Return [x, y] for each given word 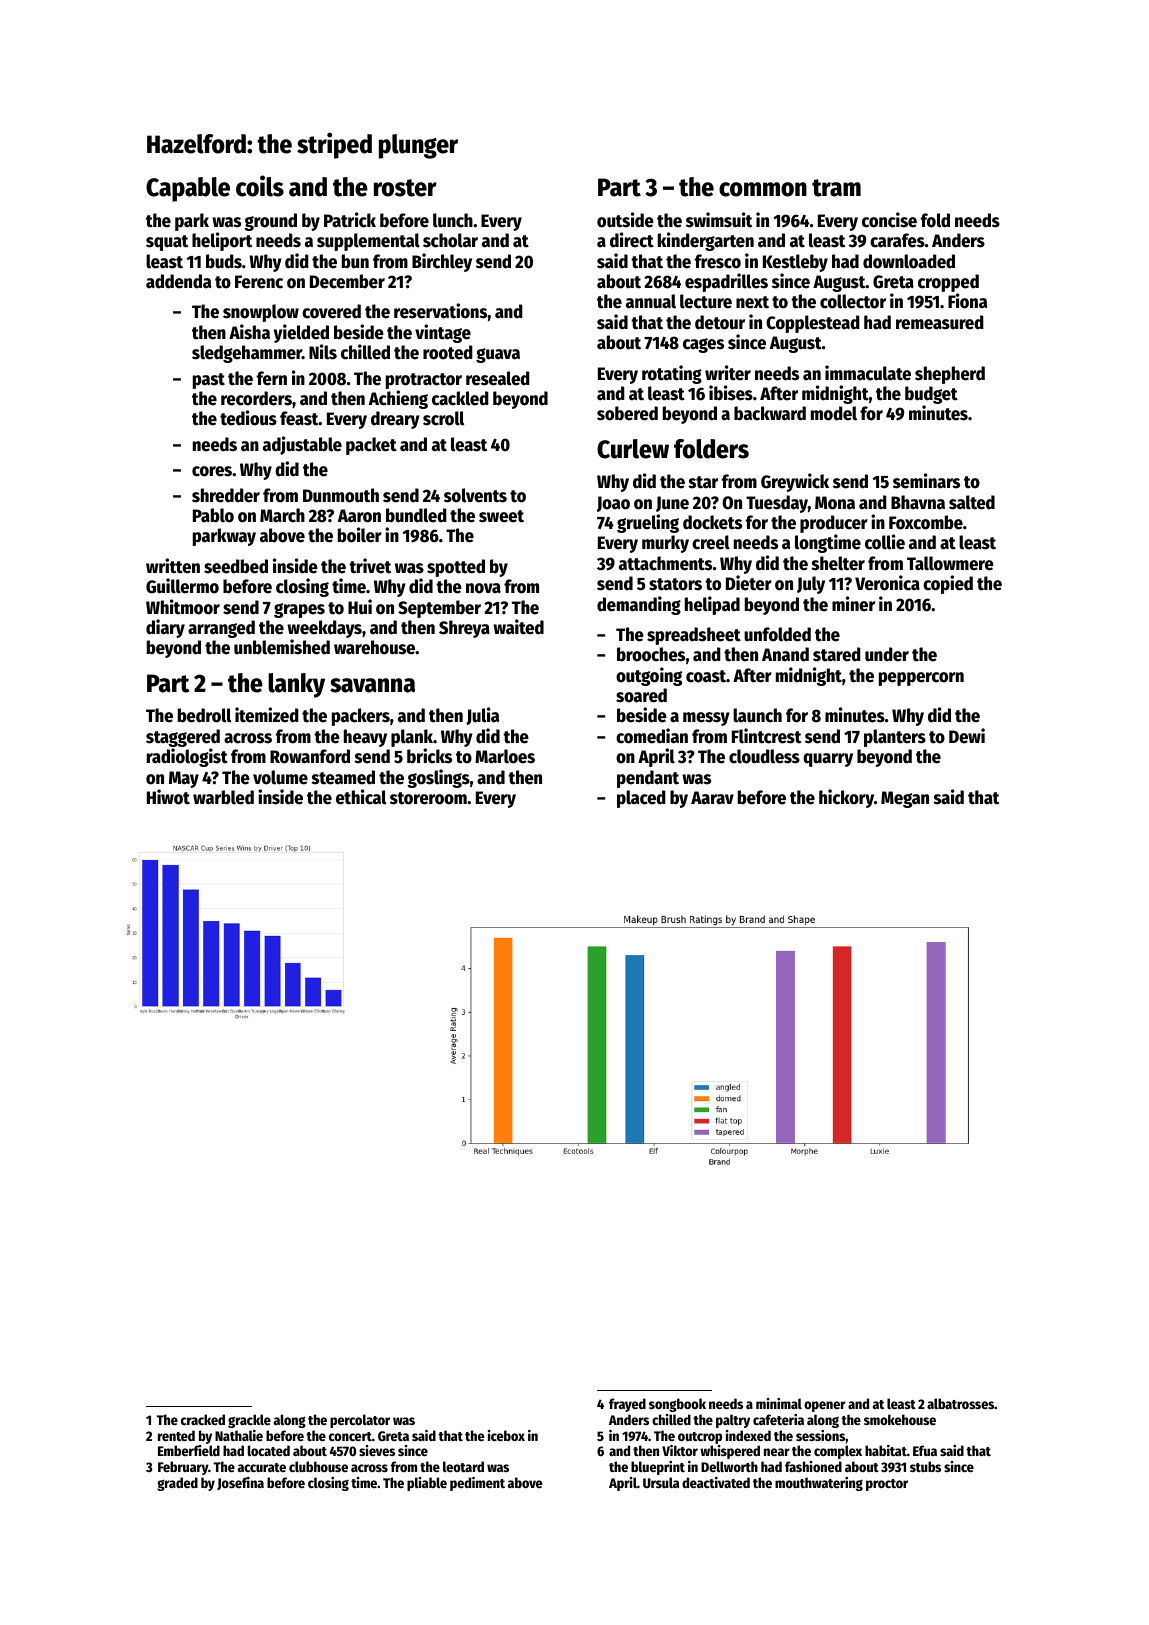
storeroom [428, 798]
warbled [223, 797]
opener [825, 1406]
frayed [627, 1405]
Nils [323, 352]
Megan [905, 799]
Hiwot [168, 797]
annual [651, 301]
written [173, 566]
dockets [712, 522]
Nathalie [239, 1435]
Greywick [795, 482]
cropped [948, 283]
